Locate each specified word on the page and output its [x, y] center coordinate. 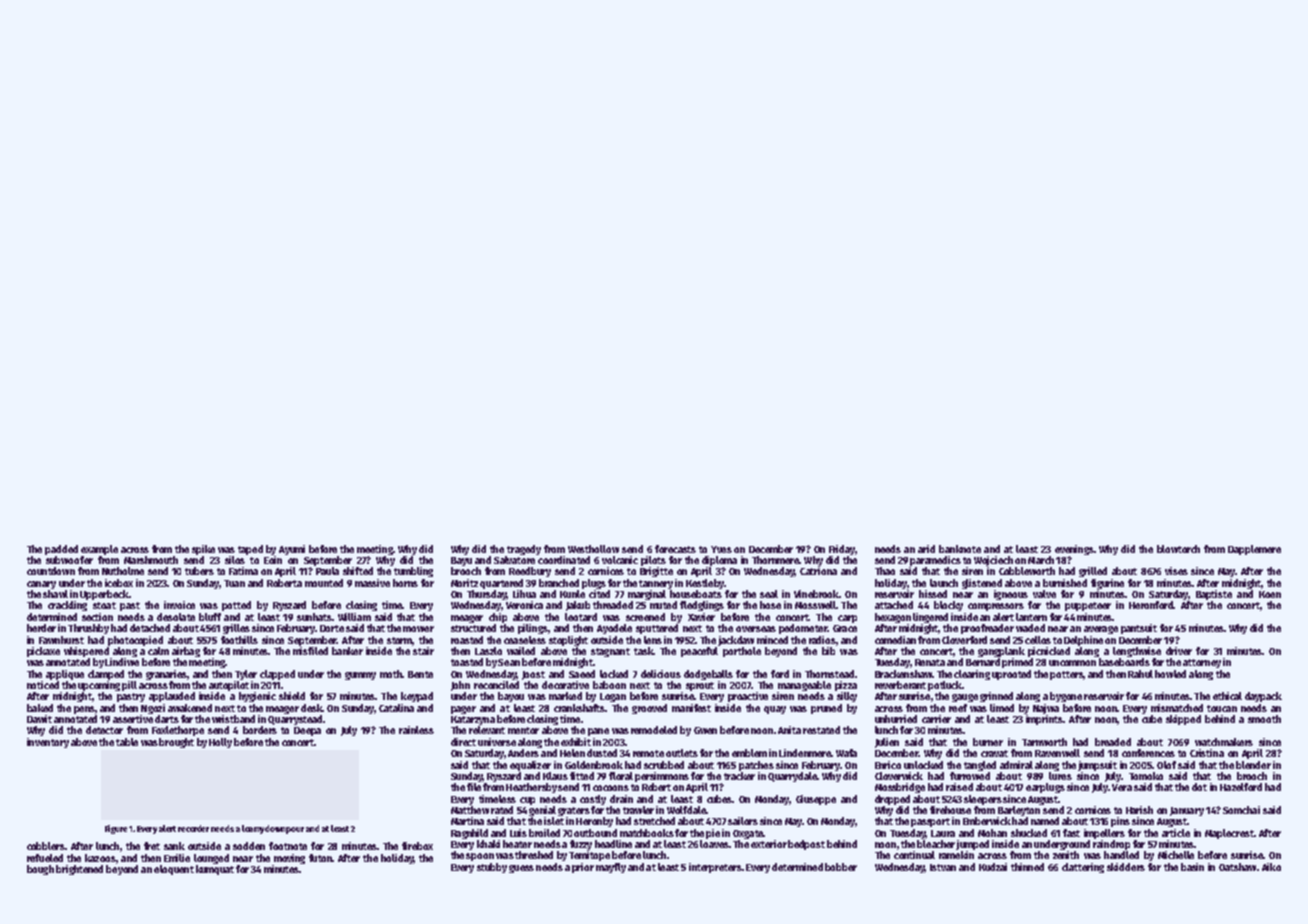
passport [930, 822]
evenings [1074, 550]
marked [565, 696]
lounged [211, 859]
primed [1017, 663]
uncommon [1072, 663]
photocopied [135, 641]
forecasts [675, 549]
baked [40, 708]
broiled [544, 833]
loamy [254, 829]
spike [203, 550]
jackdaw [736, 641]
